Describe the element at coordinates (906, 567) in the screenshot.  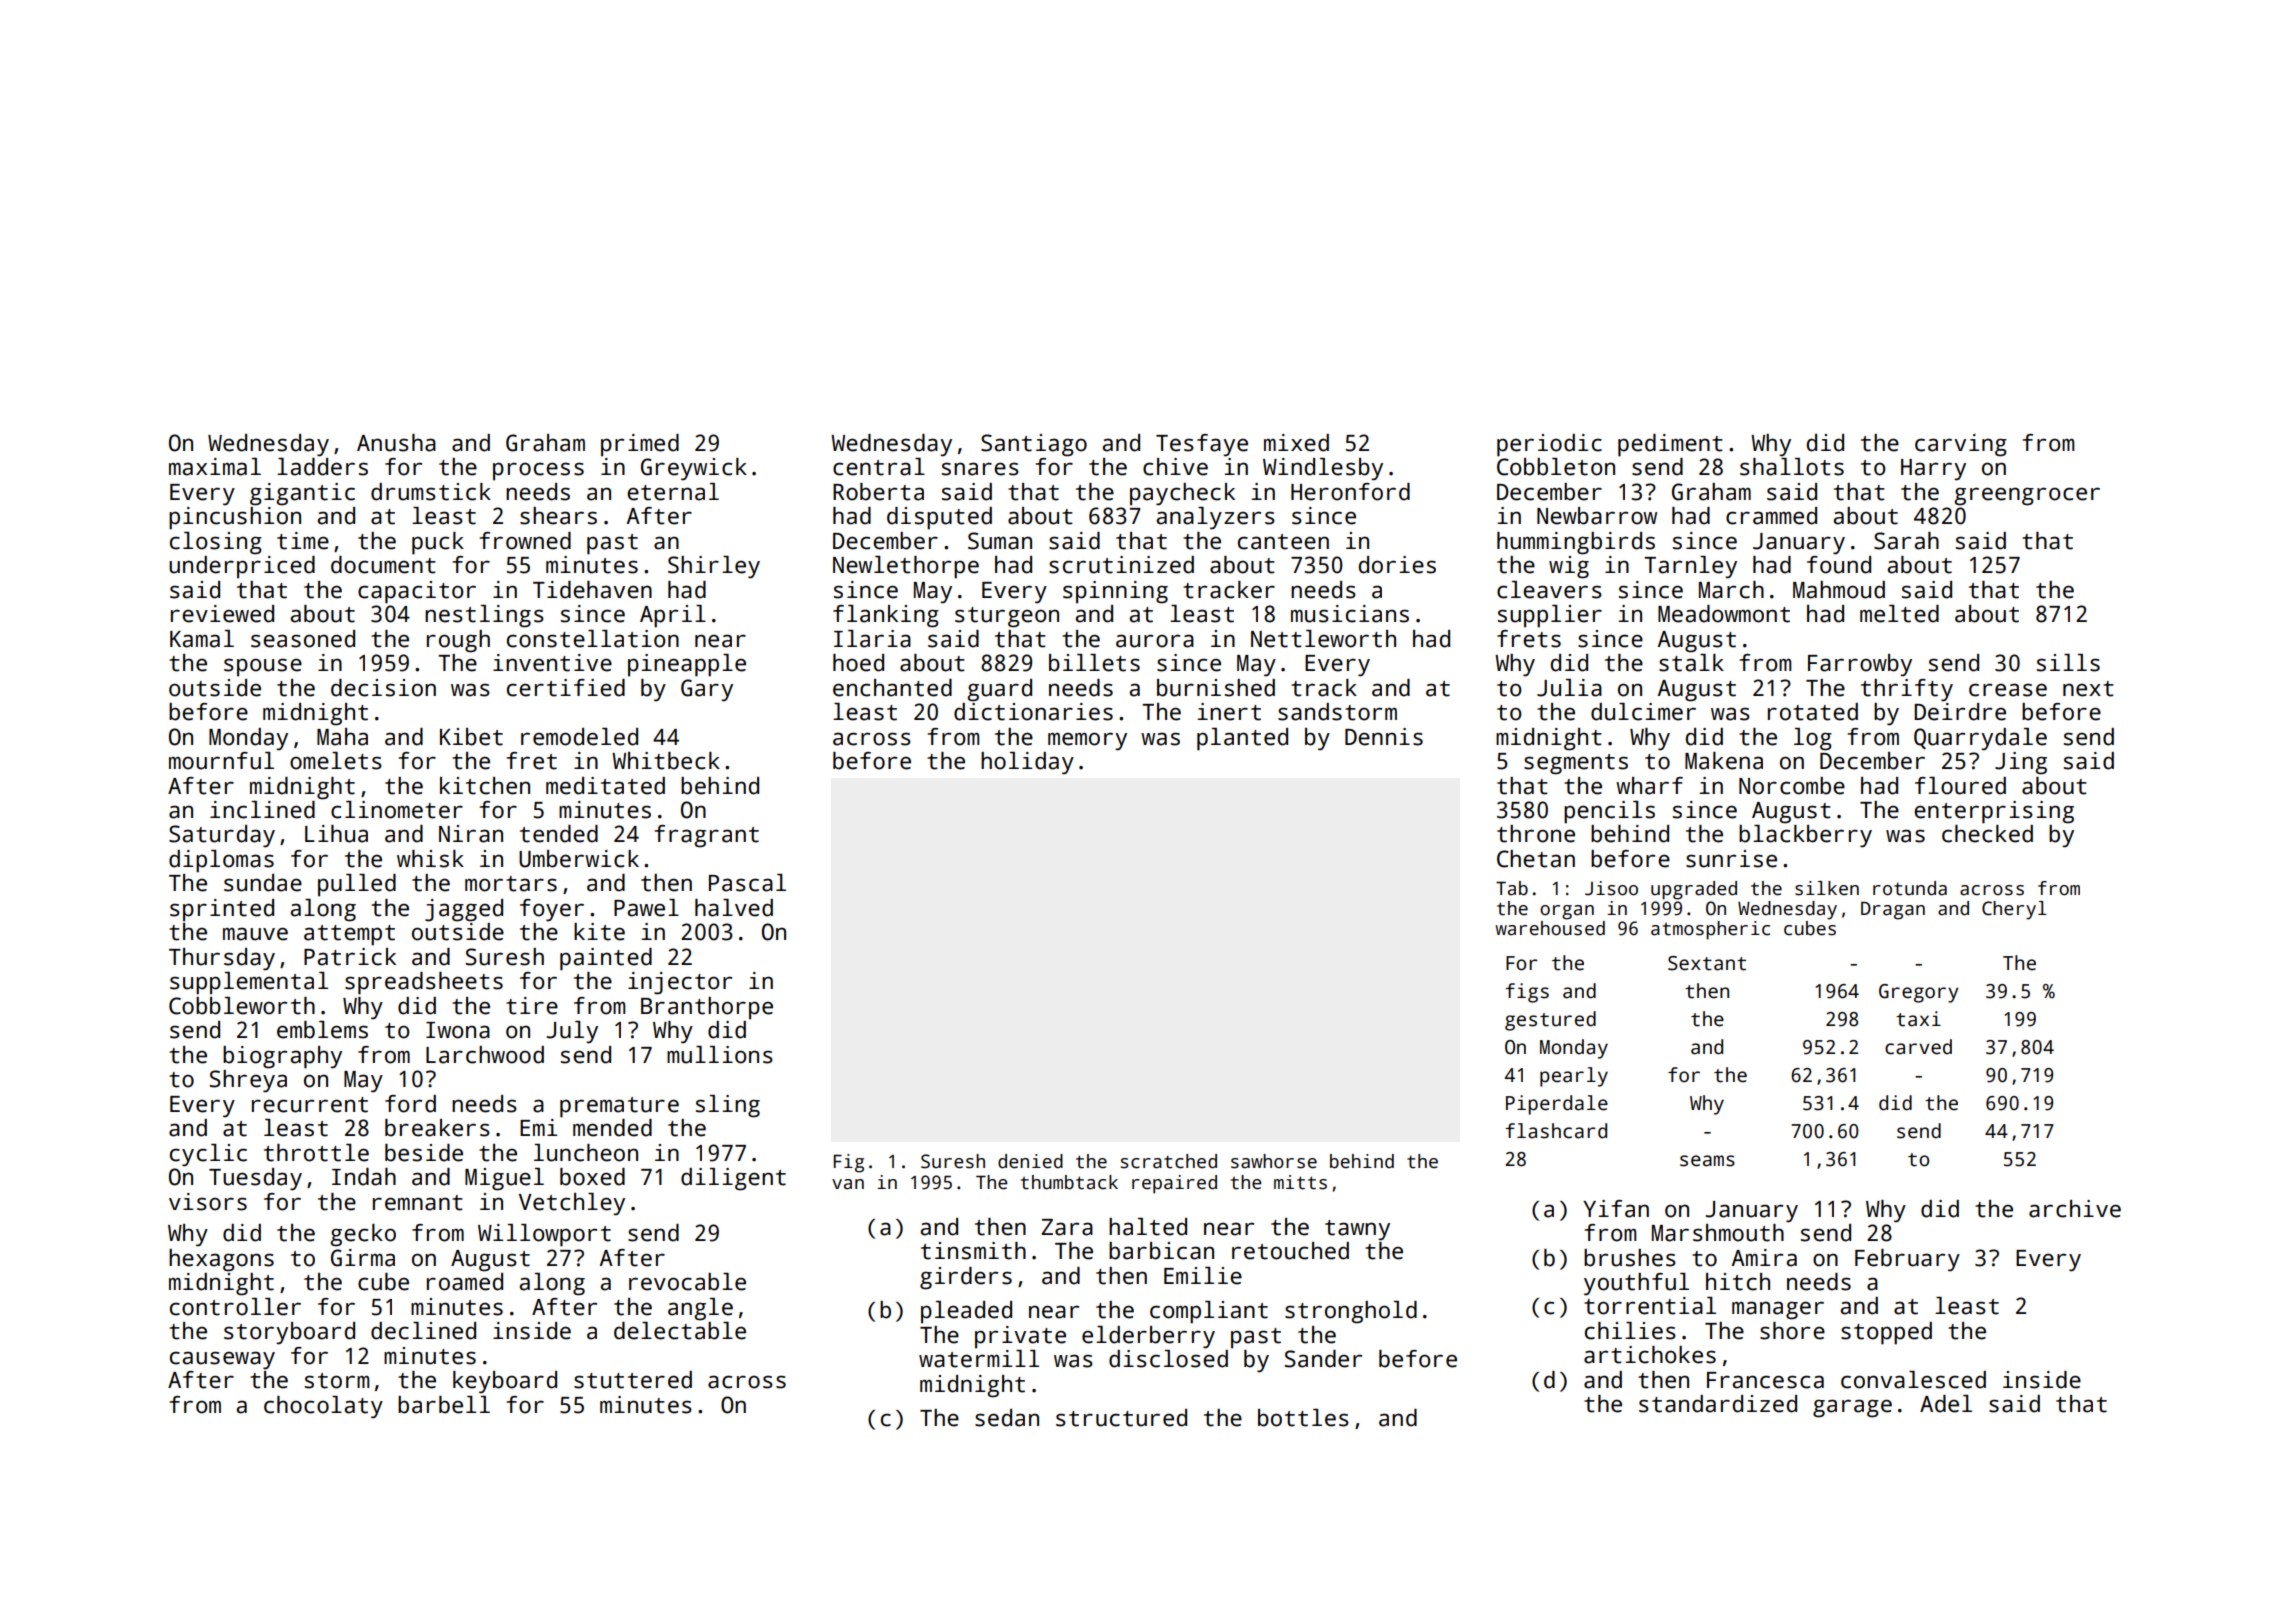
I see `Newlethorpe` at that location.
